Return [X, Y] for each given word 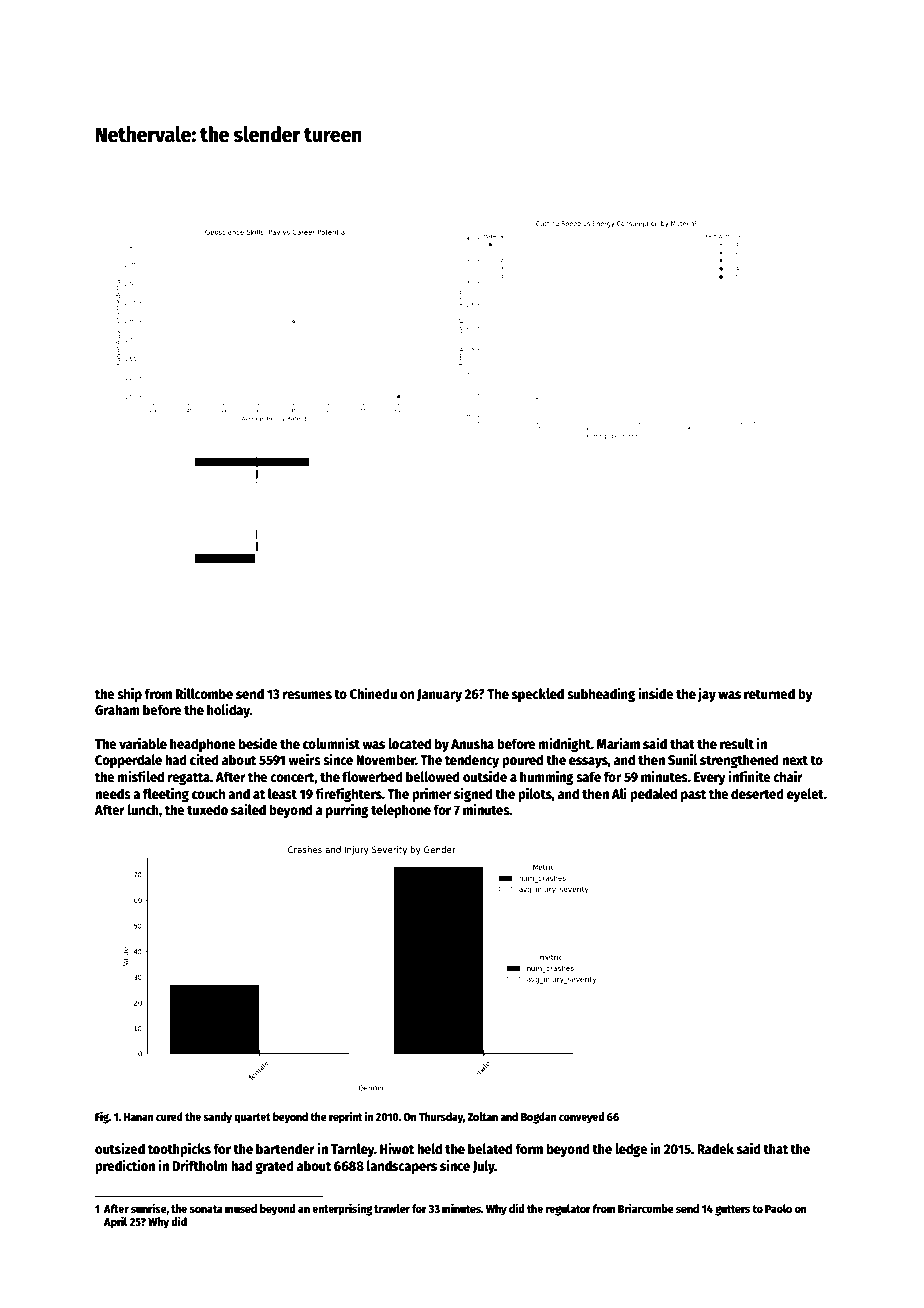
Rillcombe [204, 693]
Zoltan [482, 1116]
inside [656, 693]
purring [347, 810]
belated [490, 1148]
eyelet [805, 795]
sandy [217, 1118]
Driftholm [200, 1165]
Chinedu [373, 693]
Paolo [778, 1208]
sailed [248, 809]
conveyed [581, 1118]
